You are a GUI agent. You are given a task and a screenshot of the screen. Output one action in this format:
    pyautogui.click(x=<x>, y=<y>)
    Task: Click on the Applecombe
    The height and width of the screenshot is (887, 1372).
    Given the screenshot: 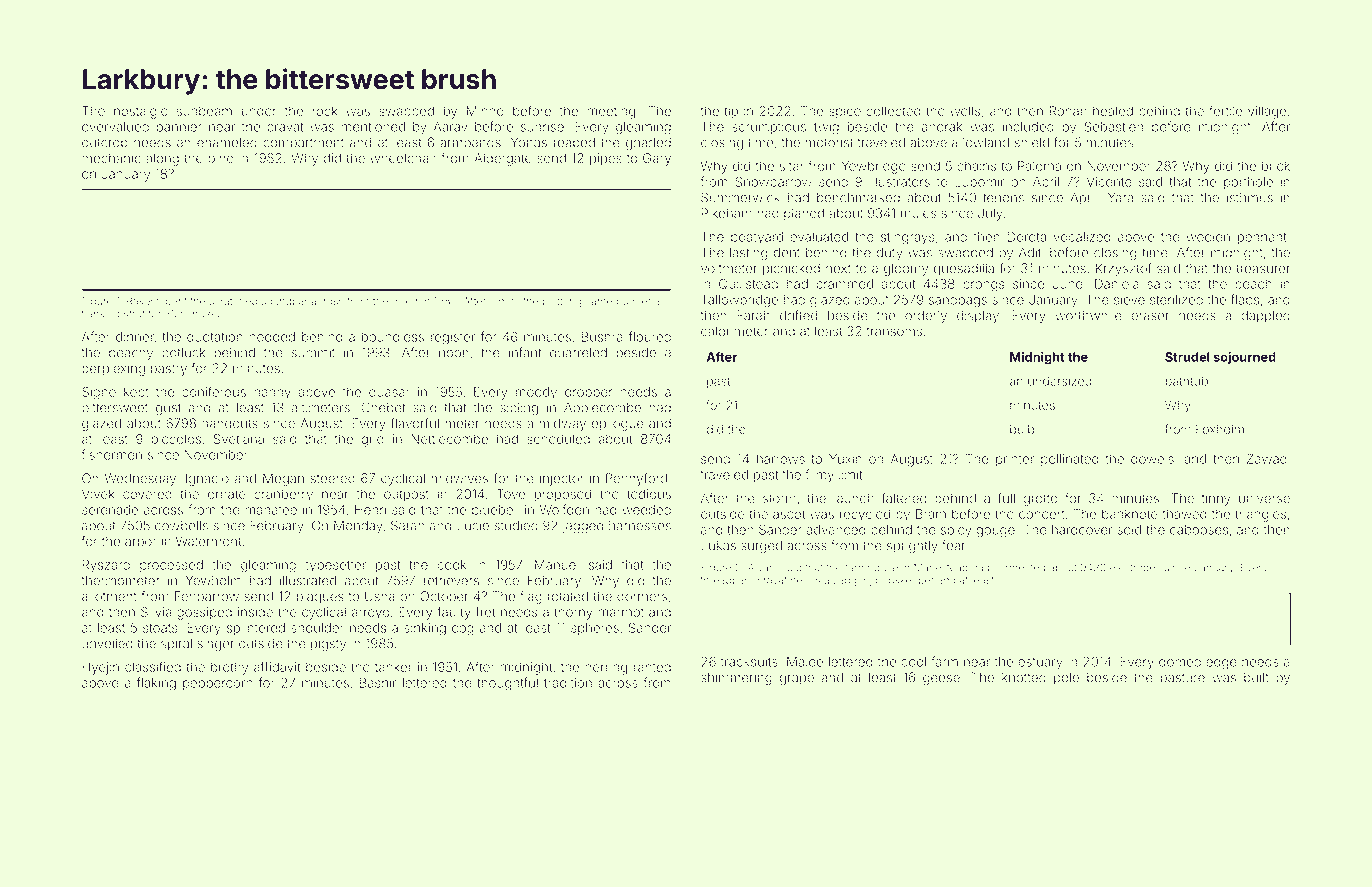 What is the action you would take?
    pyautogui.click(x=602, y=408)
